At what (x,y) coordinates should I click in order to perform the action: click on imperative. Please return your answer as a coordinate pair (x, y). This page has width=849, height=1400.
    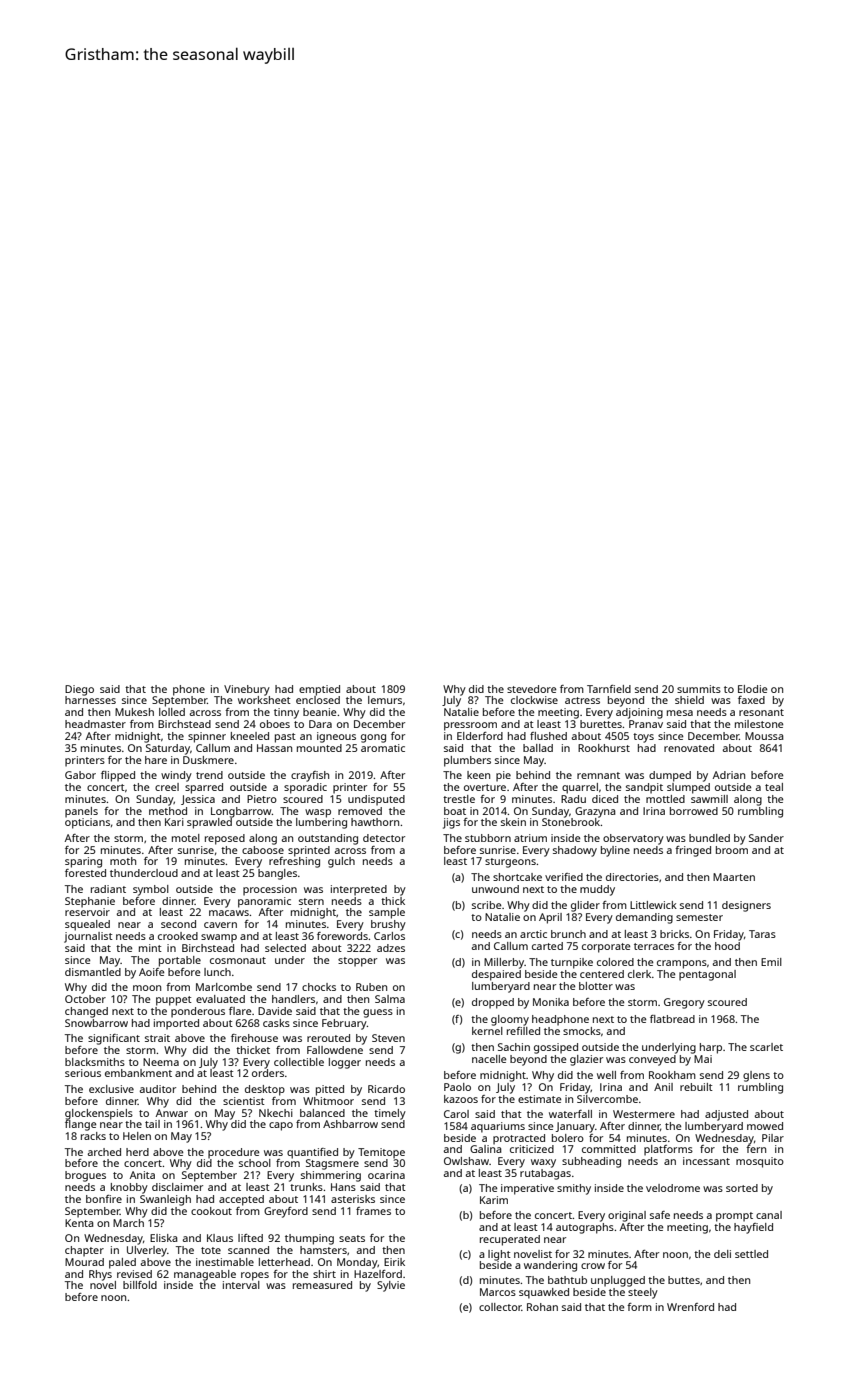
    Looking at the image, I should click on (527, 1189).
